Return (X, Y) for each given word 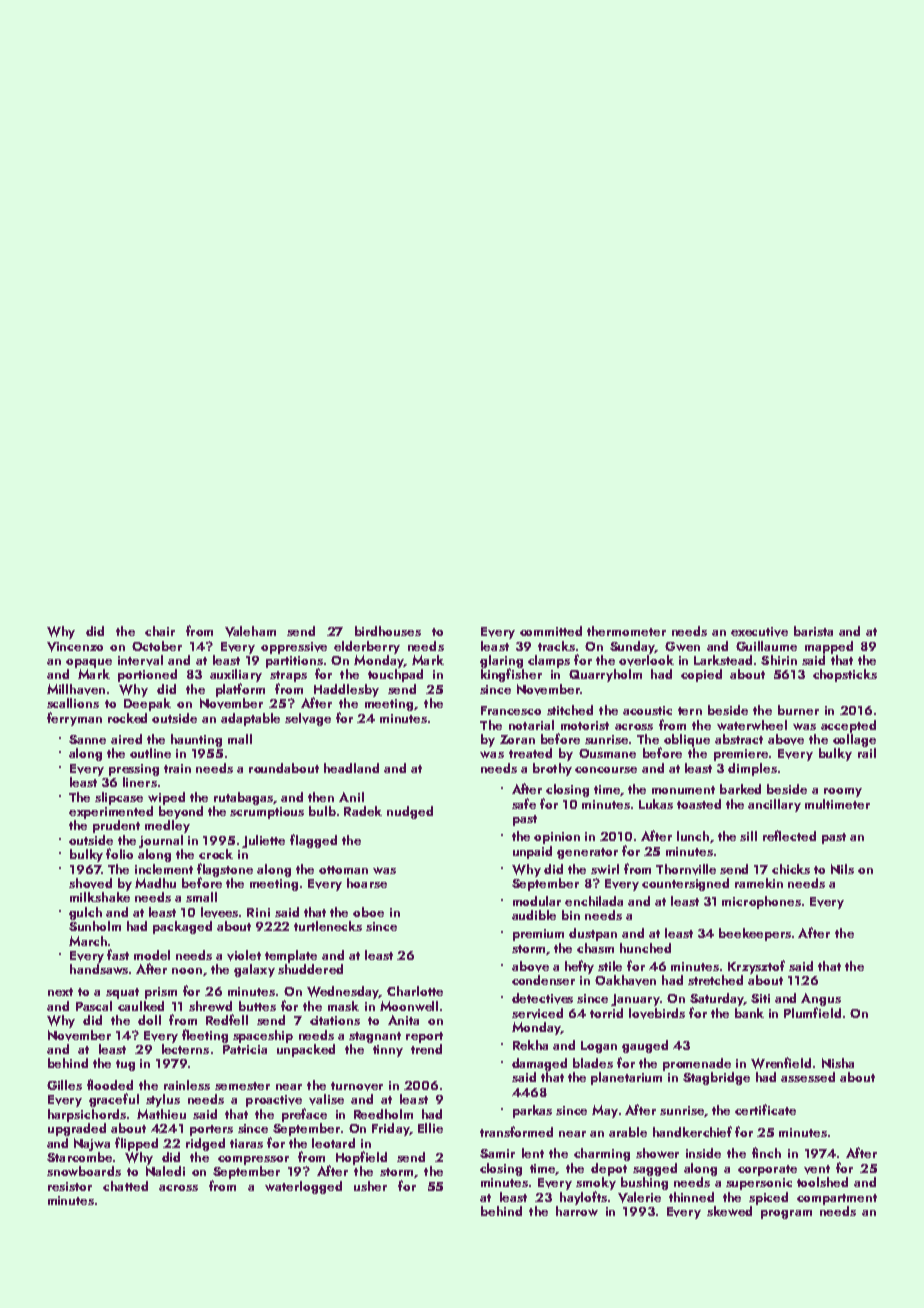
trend (426, 1049)
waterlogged (303, 1187)
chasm (595, 948)
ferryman (74, 719)
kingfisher (511, 675)
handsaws (99, 969)
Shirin (779, 660)
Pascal (94, 1006)
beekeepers (755, 934)
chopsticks (845, 675)
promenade (697, 1064)
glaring (501, 661)
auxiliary (236, 675)
